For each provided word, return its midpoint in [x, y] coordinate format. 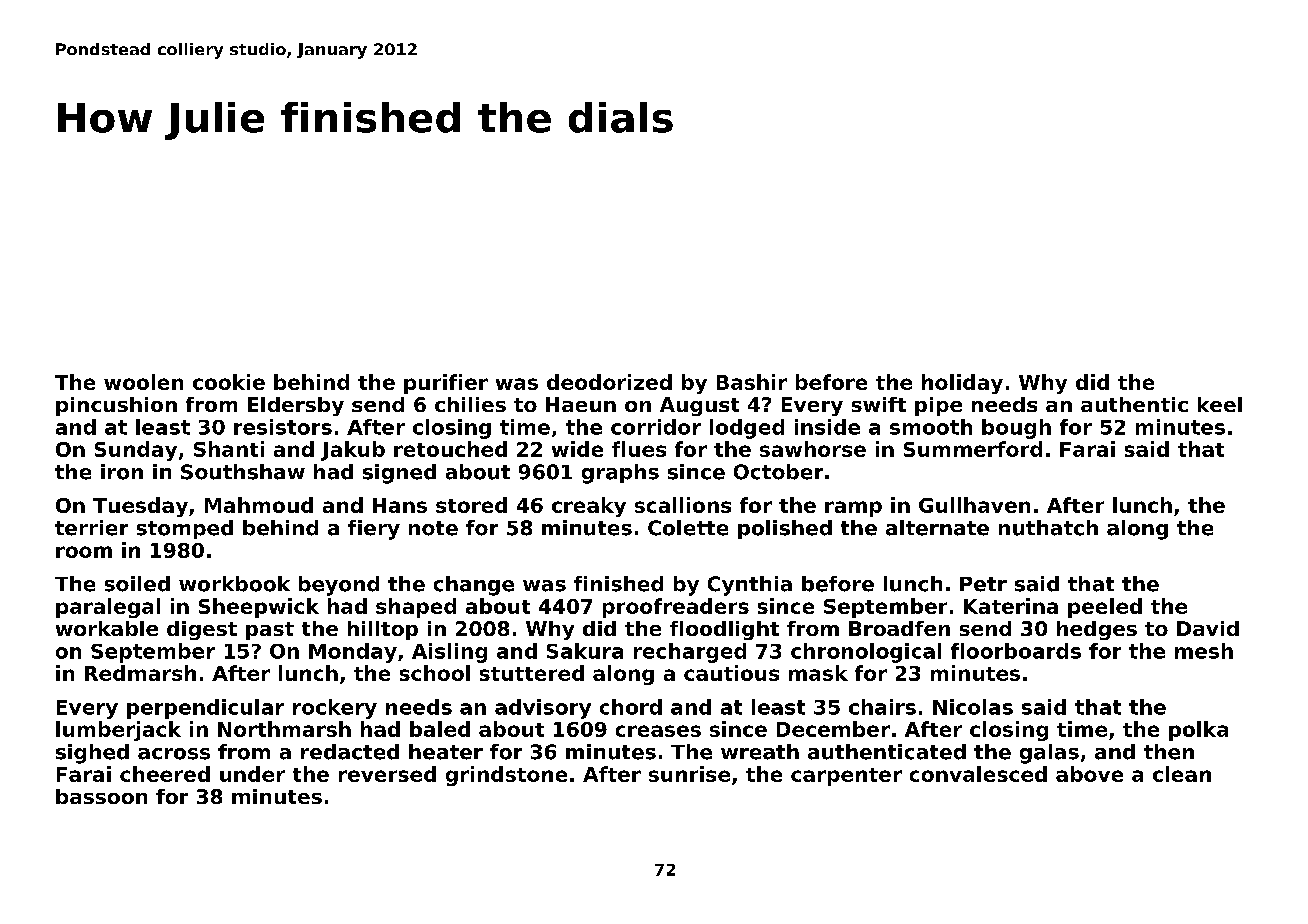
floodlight [724, 630]
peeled [1105, 608]
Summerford [973, 449]
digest [202, 630]
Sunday [136, 451]
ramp [853, 509]
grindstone [506, 776]
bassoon [101, 796]
